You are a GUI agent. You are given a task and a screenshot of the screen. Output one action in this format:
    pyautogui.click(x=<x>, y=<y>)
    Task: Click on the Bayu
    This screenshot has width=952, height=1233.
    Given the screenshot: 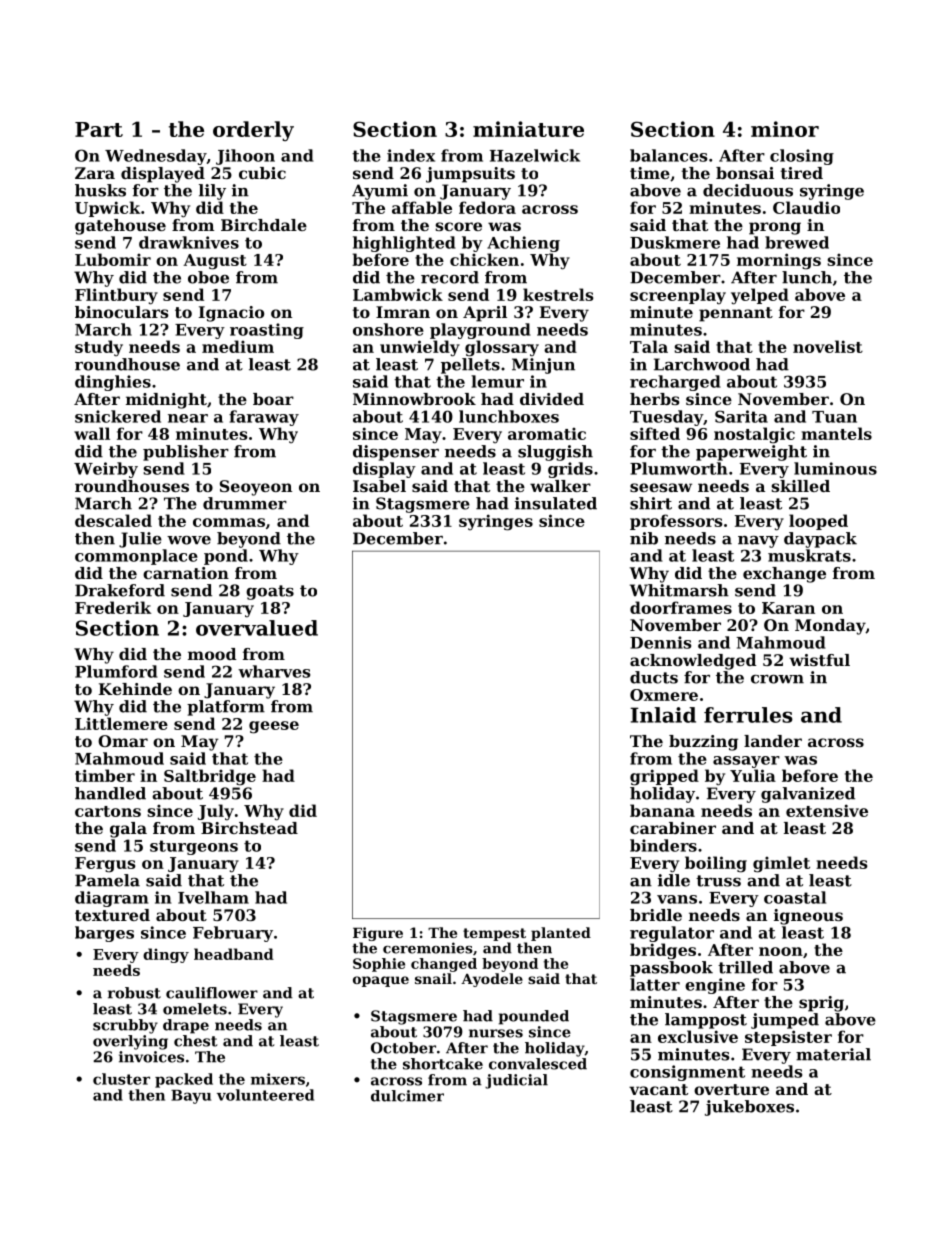 What is the action you would take?
    pyautogui.click(x=191, y=1097)
